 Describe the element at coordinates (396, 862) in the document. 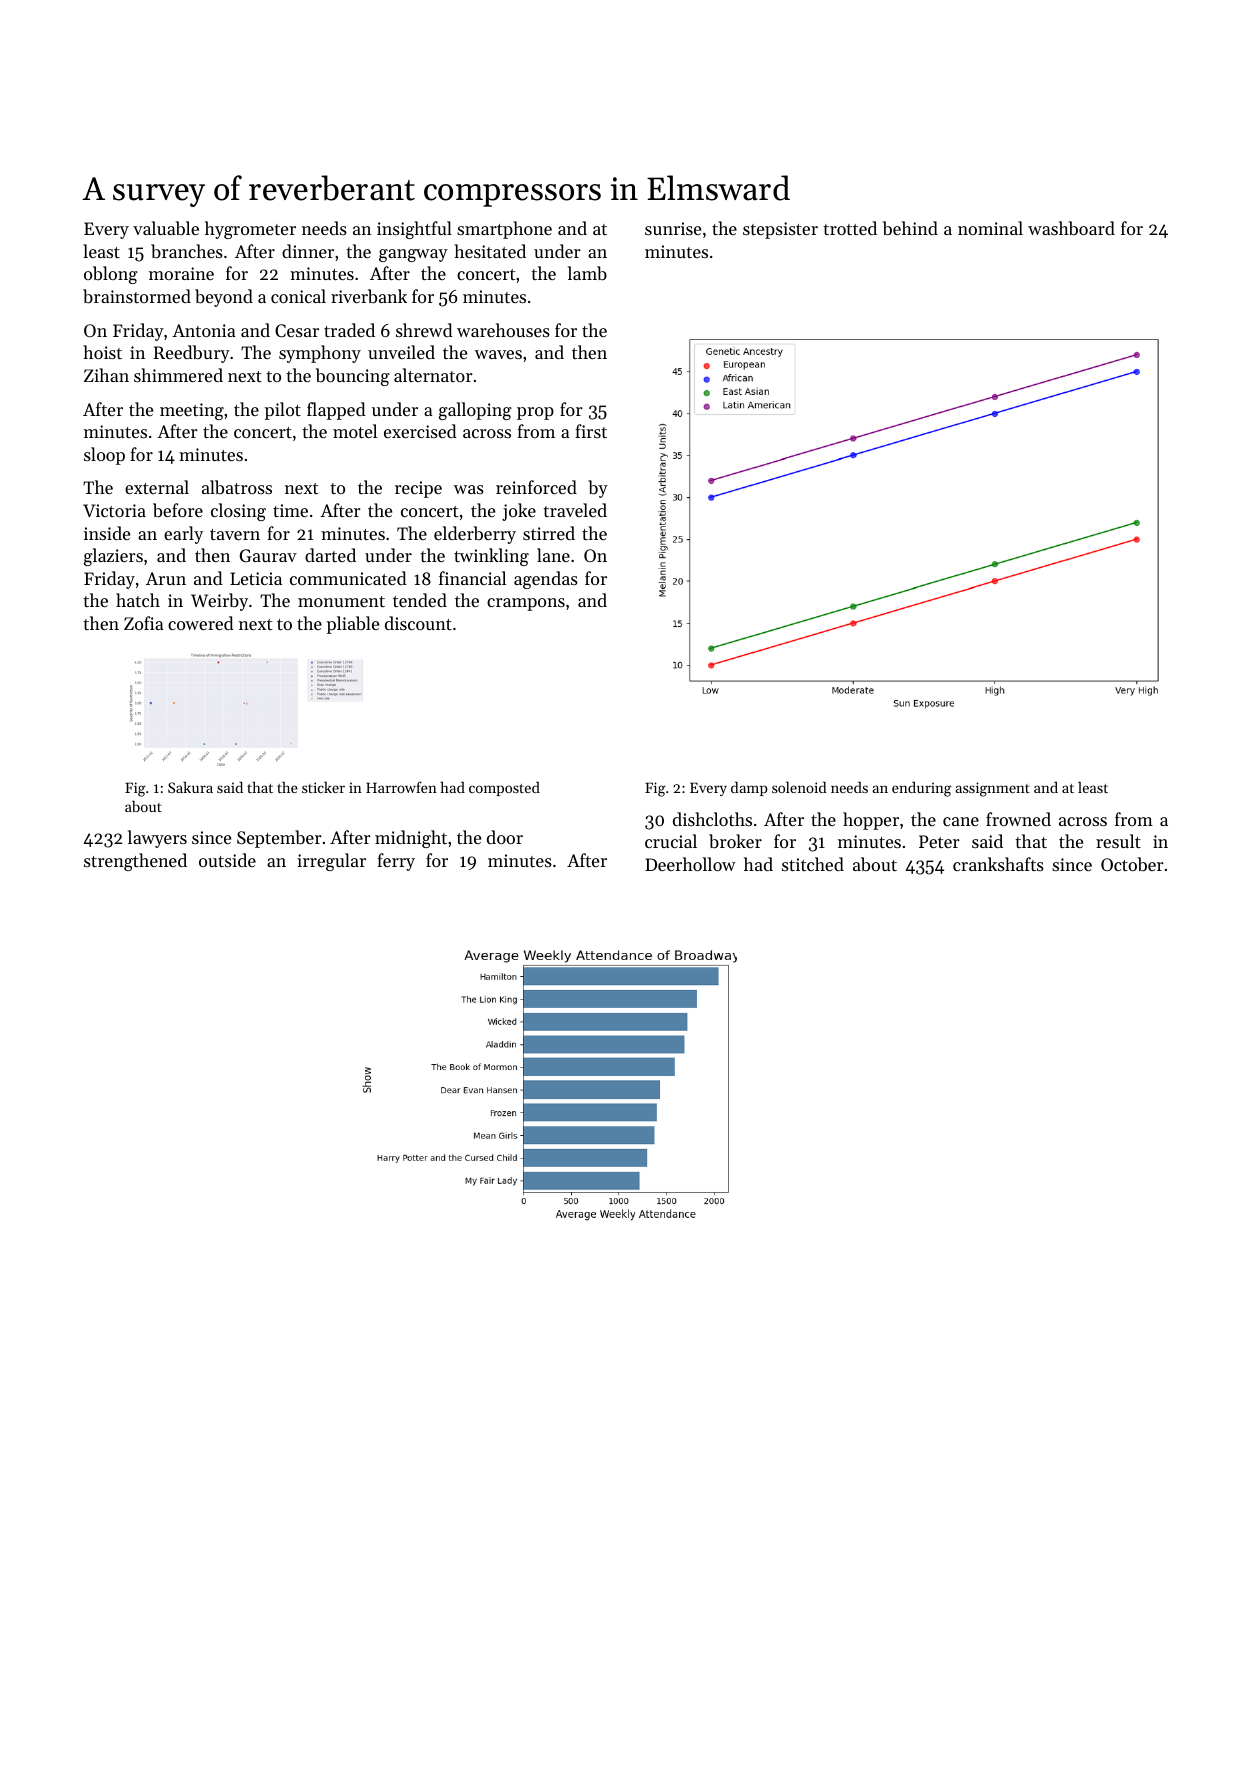

I see `ferry` at that location.
